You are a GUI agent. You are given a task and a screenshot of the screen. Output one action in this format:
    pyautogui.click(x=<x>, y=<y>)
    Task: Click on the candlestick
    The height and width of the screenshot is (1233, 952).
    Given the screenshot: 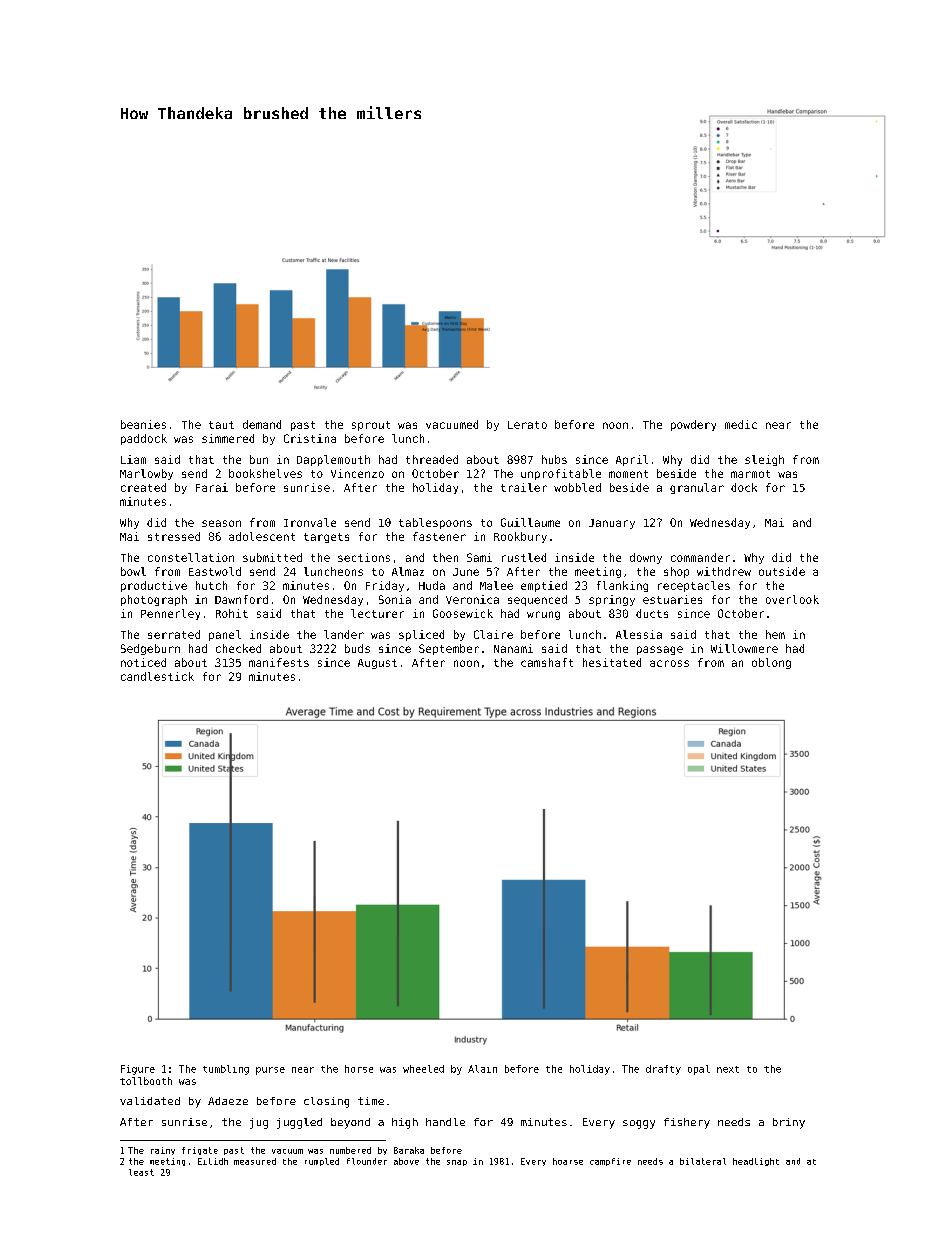 What is the action you would take?
    pyautogui.click(x=157, y=676)
